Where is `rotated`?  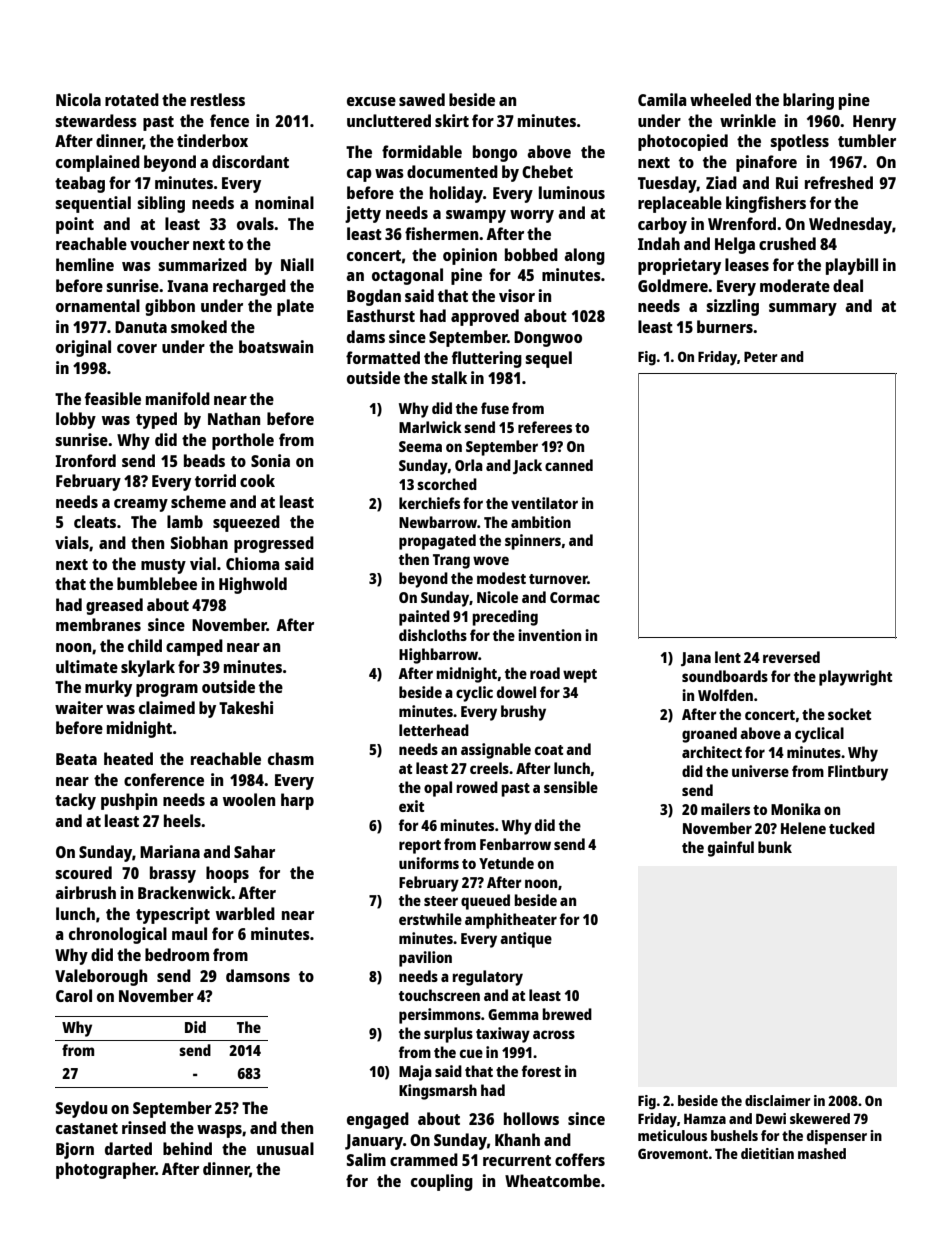
rotated is located at coordinates (132, 99).
